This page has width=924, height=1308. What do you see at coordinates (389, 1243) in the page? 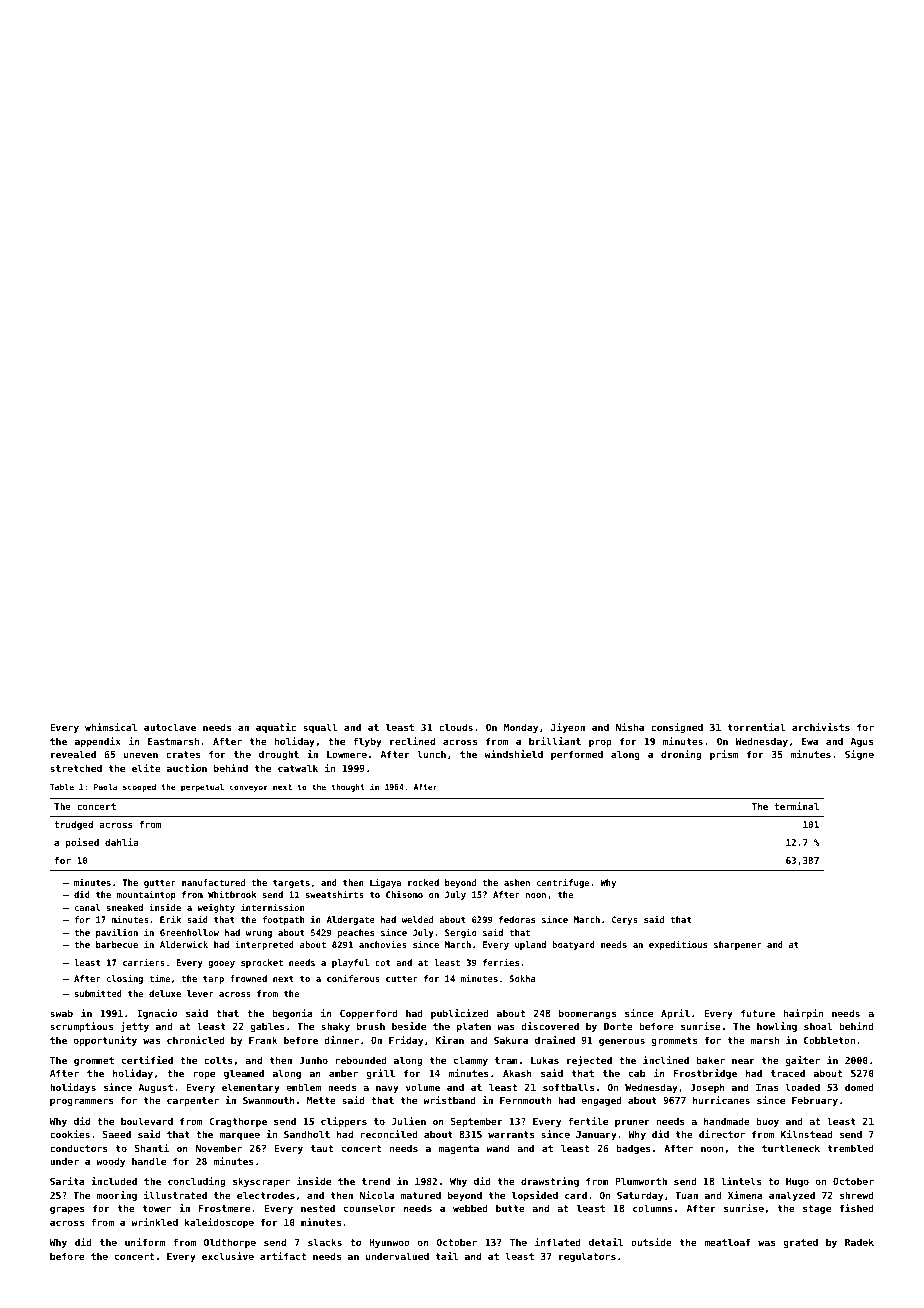
I see `Hyunwoo` at bounding box center [389, 1243].
